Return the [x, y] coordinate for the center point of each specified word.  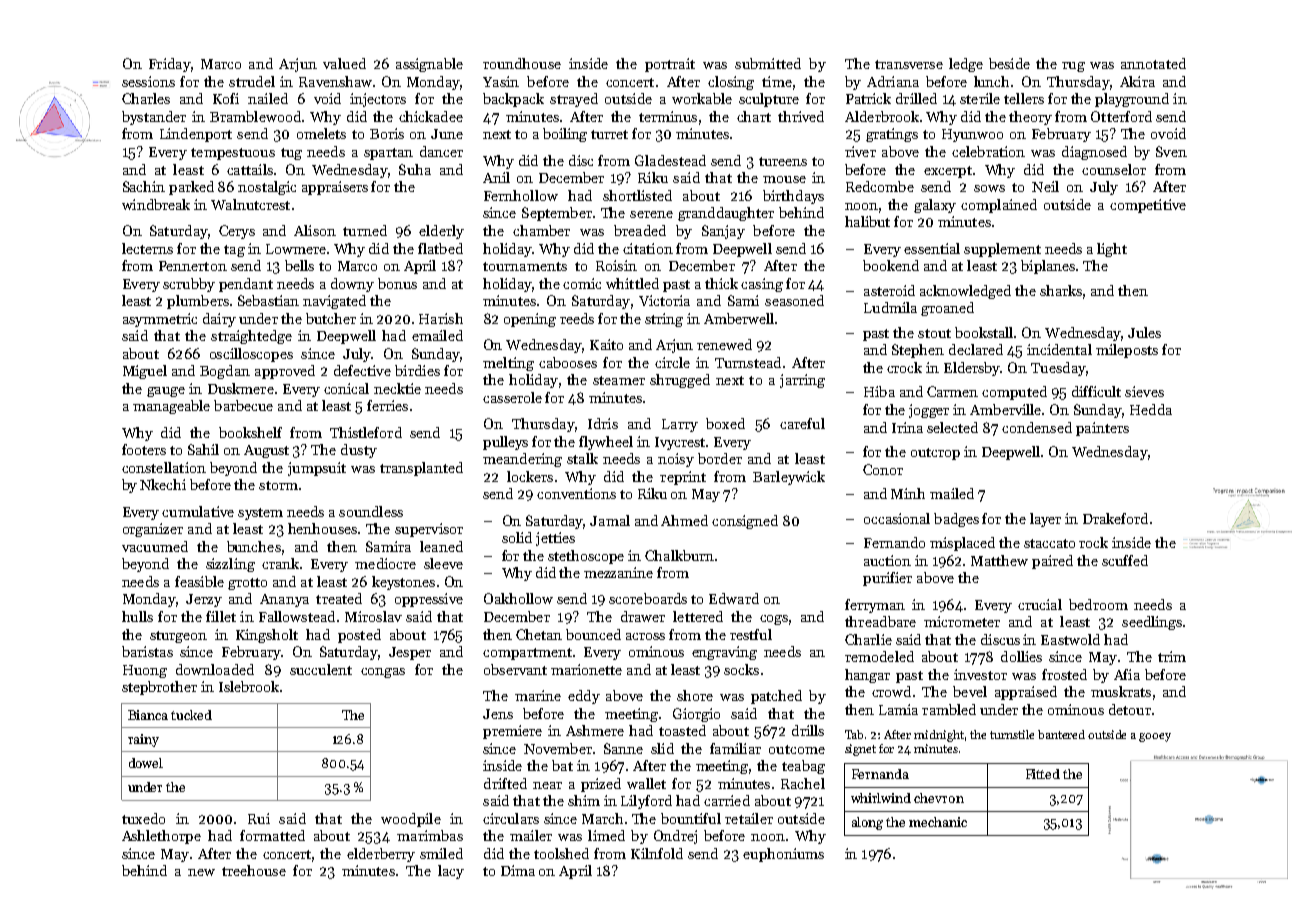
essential [932, 248]
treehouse [254, 870]
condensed [1037, 427]
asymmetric [160, 320]
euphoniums [783, 855]
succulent [321, 669]
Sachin [144, 186]
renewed [724, 344]
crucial [1040, 604]
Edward [734, 598]
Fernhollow [521, 195]
